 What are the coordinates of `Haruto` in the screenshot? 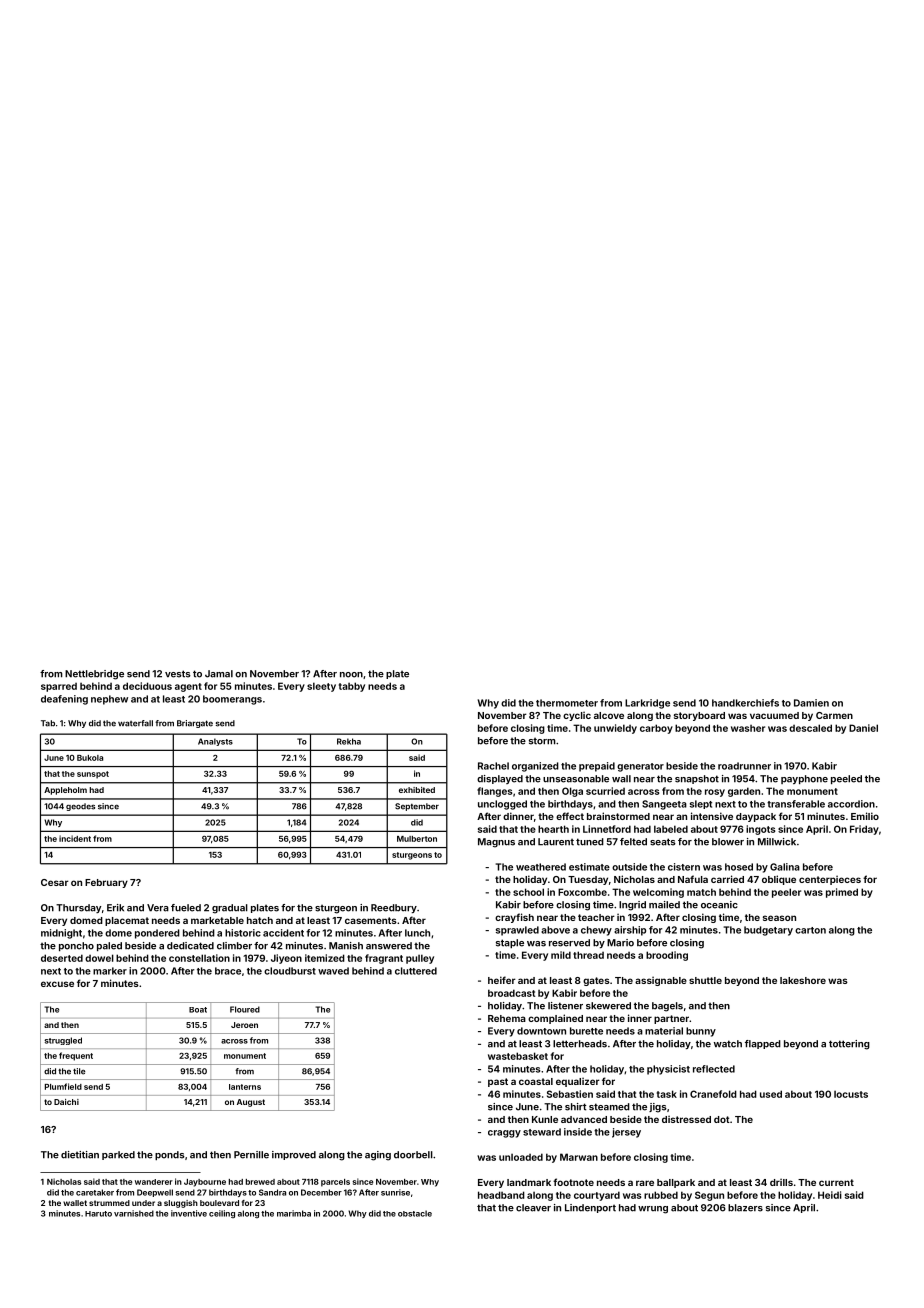 It's located at (98, 1214).
